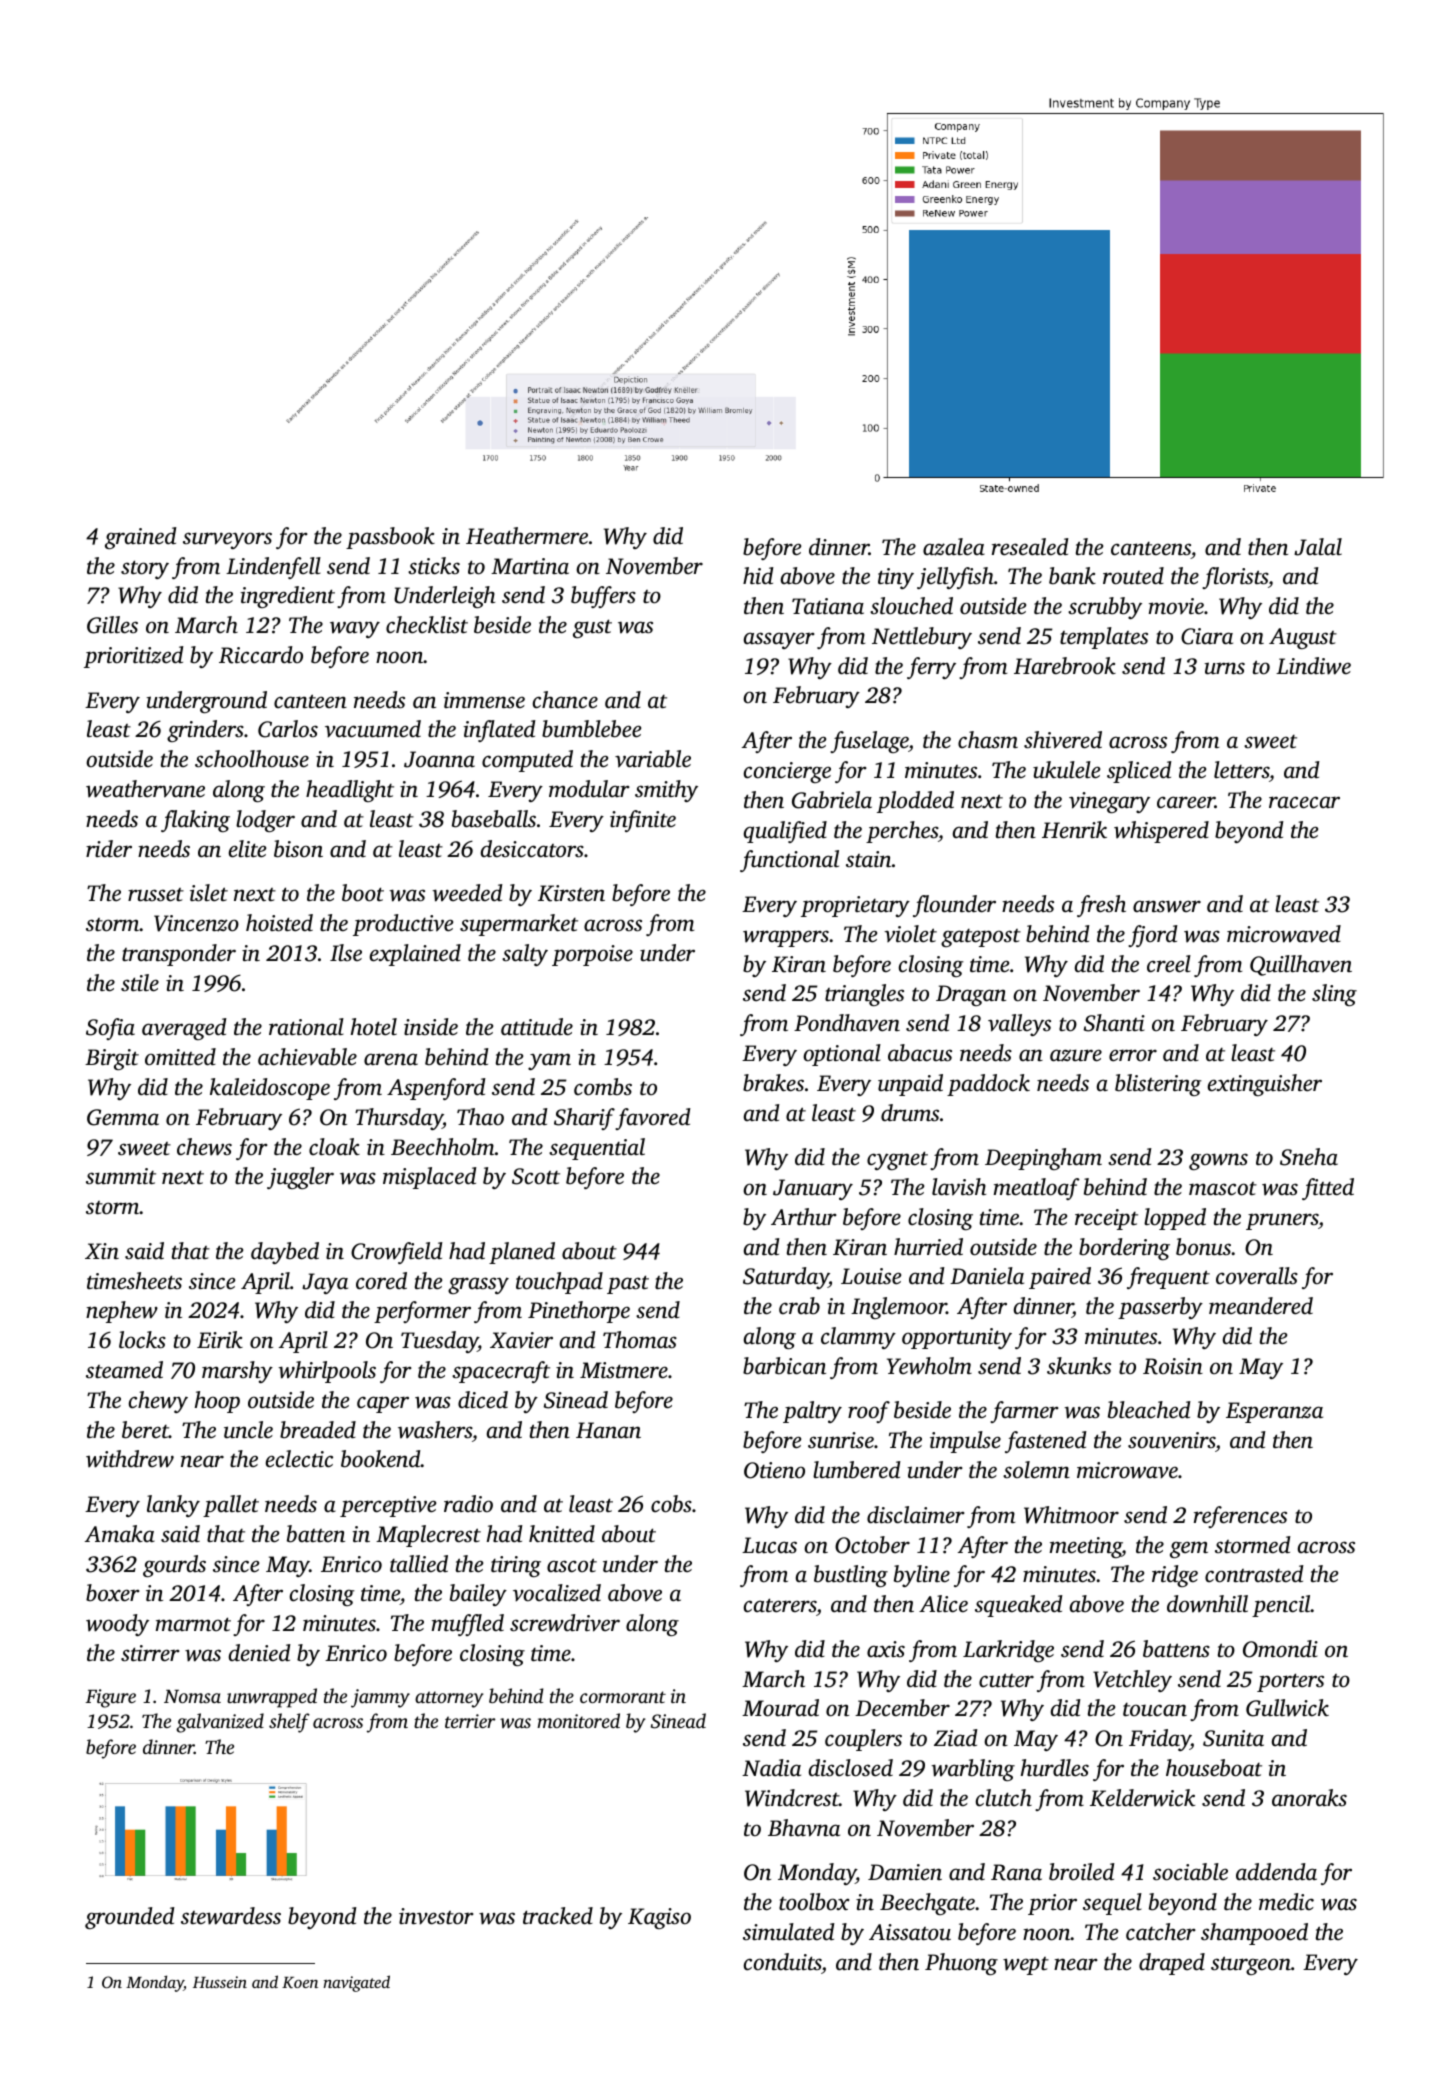 The height and width of the document is (2100, 1450). I want to click on cormorant, so click(623, 1697).
